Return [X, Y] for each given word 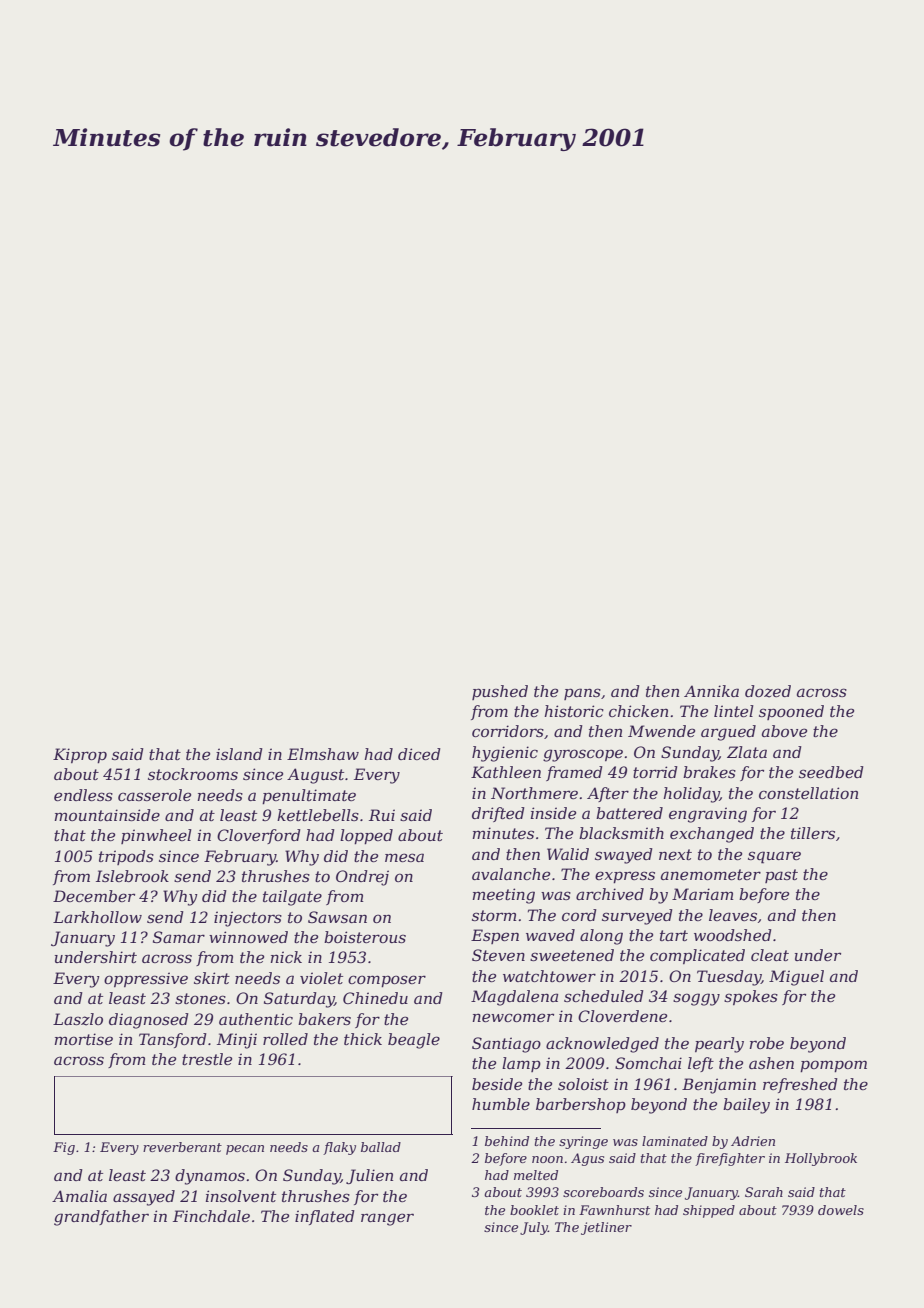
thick [363, 1039]
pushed [500, 692]
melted [536, 1175]
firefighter [730, 1159]
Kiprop [80, 755]
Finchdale [211, 1216]
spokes [751, 997]
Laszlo [78, 1019]
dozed [768, 691]
